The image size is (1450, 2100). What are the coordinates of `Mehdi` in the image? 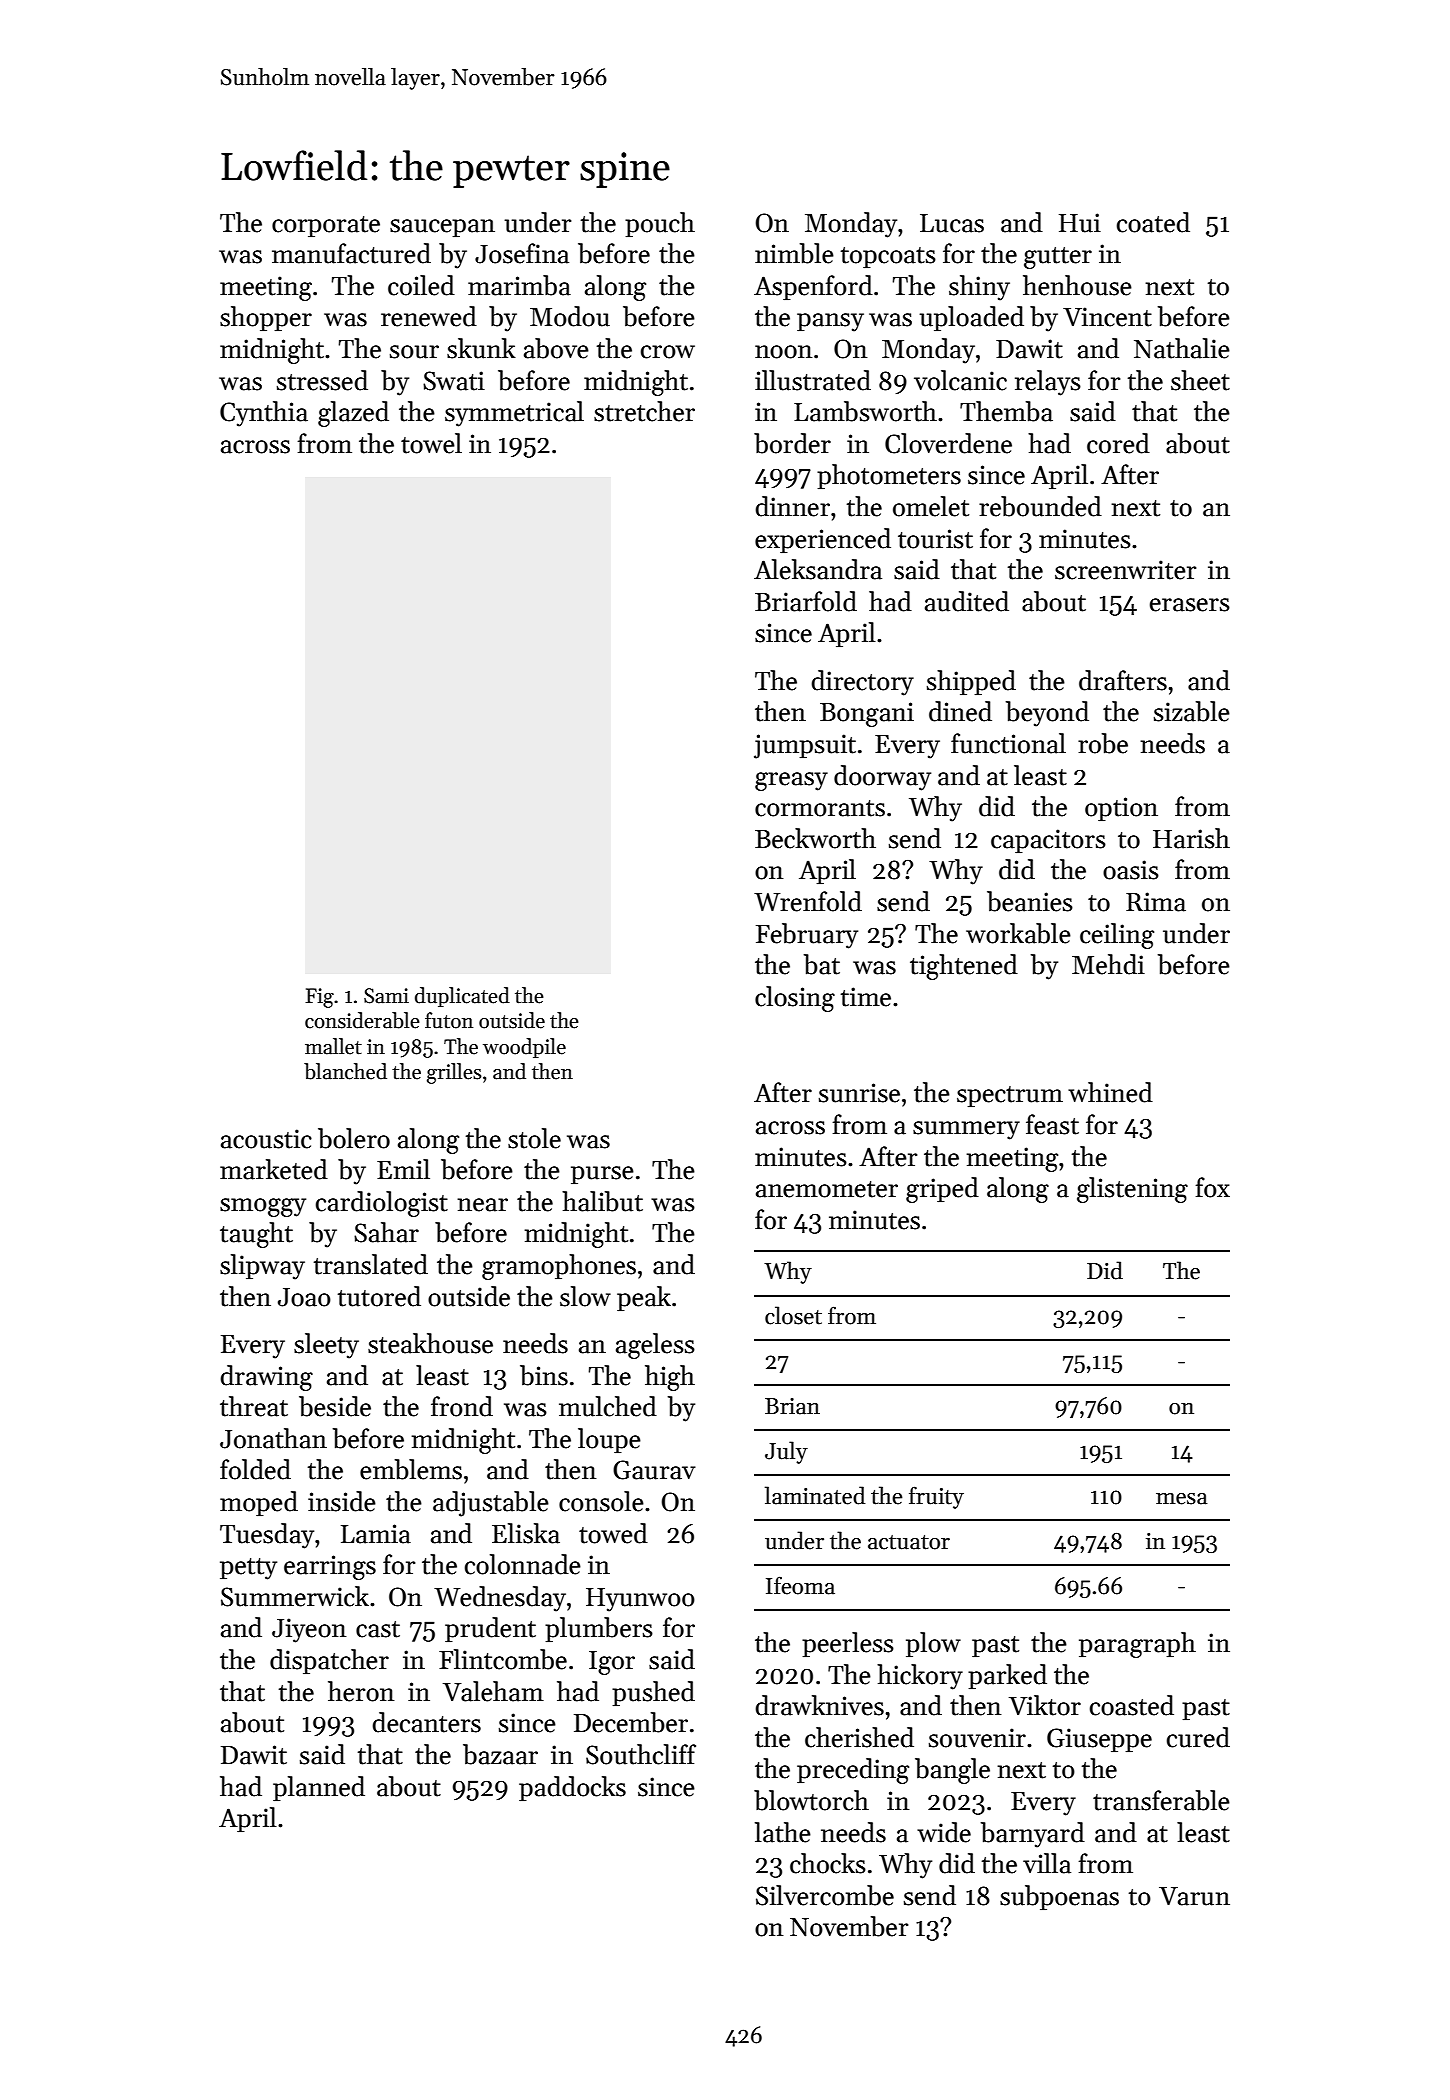 It's located at (1108, 964).
